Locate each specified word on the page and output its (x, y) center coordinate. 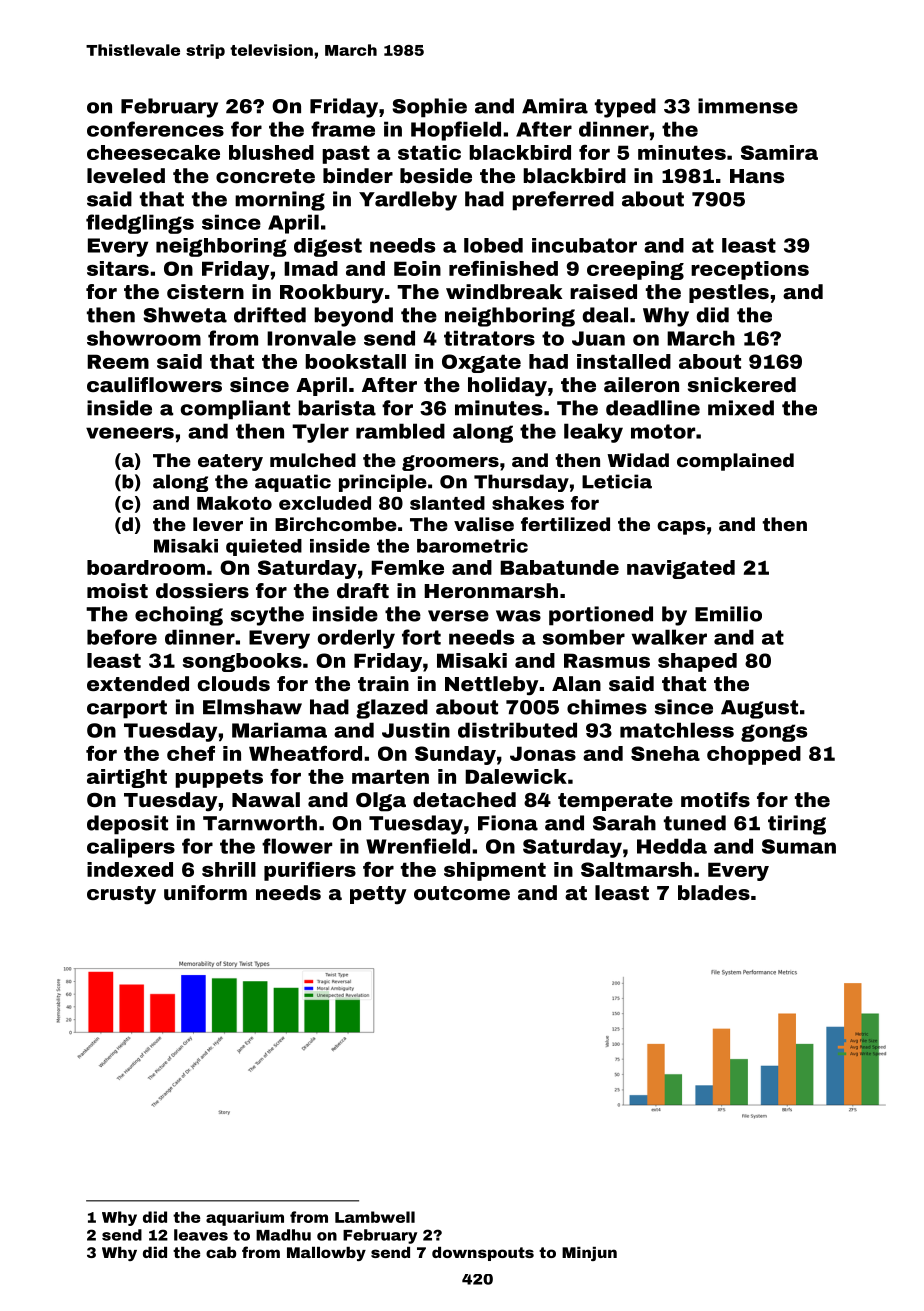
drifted (270, 315)
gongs (774, 733)
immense (748, 106)
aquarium (245, 1218)
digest (328, 247)
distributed (517, 730)
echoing (179, 616)
